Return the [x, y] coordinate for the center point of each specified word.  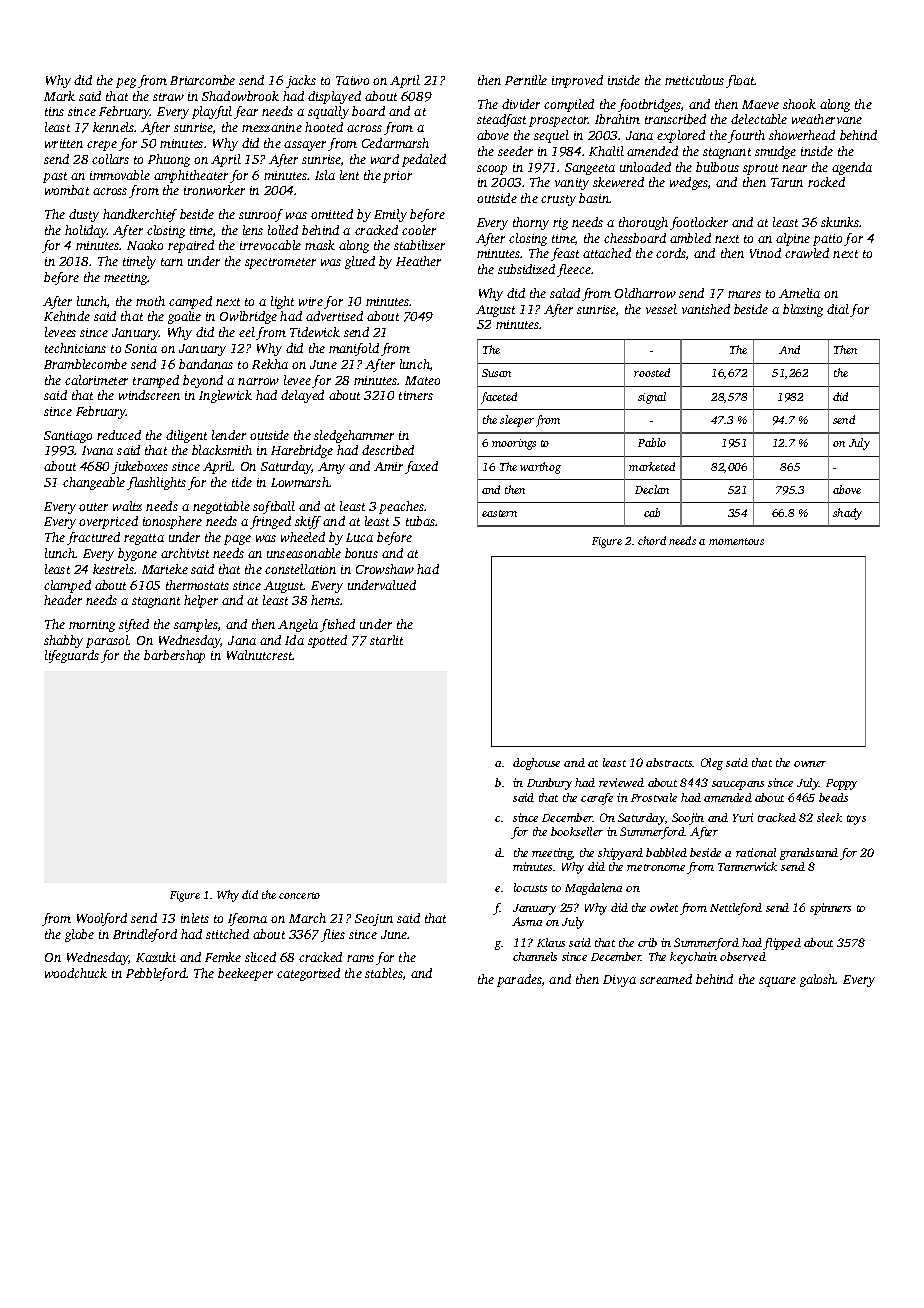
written [64, 143]
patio [827, 240]
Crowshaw [385, 569]
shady [847, 514]
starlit [386, 640]
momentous [736, 541]
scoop [492, 170]
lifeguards [72, 656]
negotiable [221, 507]
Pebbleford [156, 974]
